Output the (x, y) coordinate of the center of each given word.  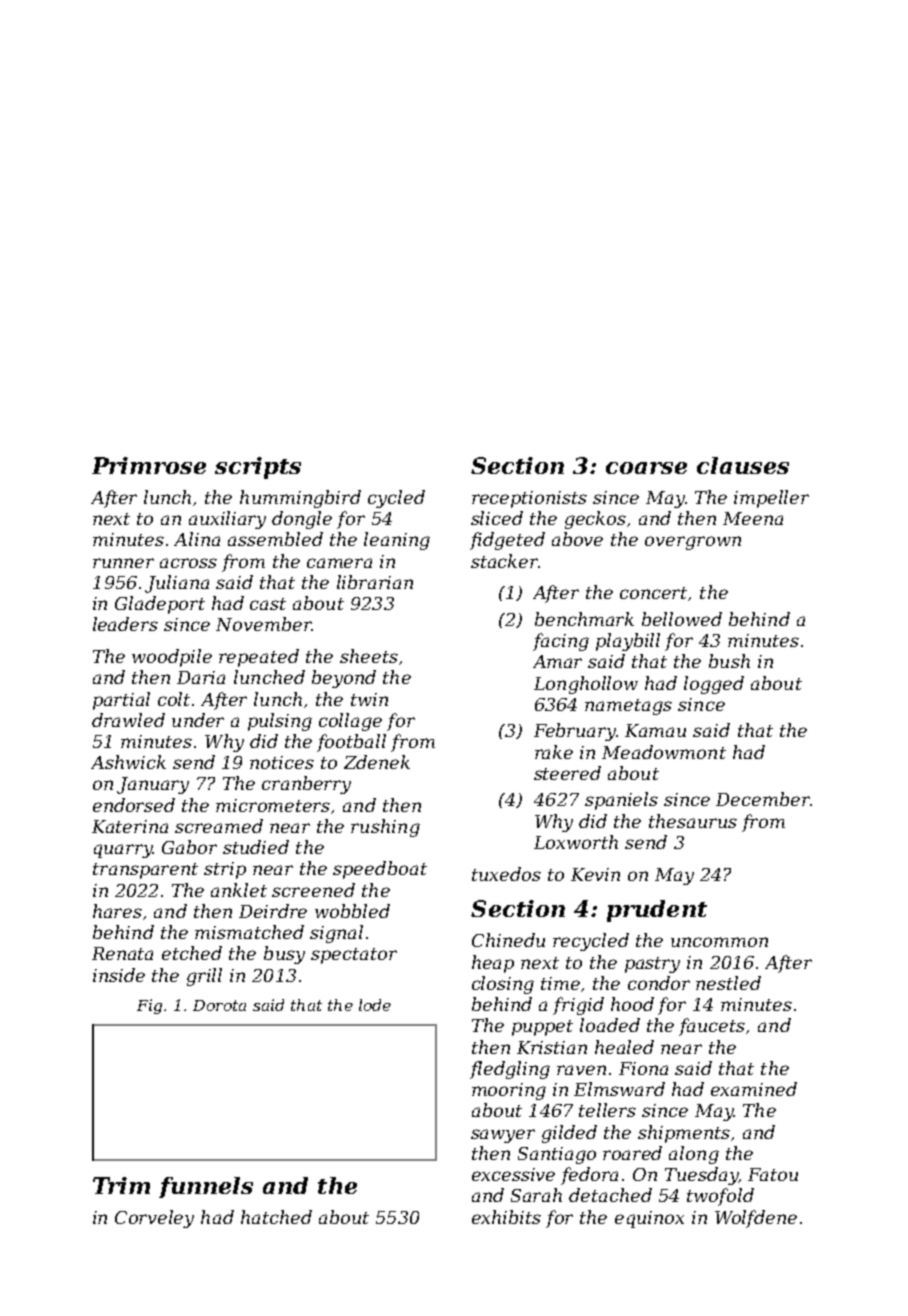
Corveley (154, 1219)
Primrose (149, 465)
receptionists (529, 499)
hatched (276, 1217)
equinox (649, 1219)
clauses (743, 465)
